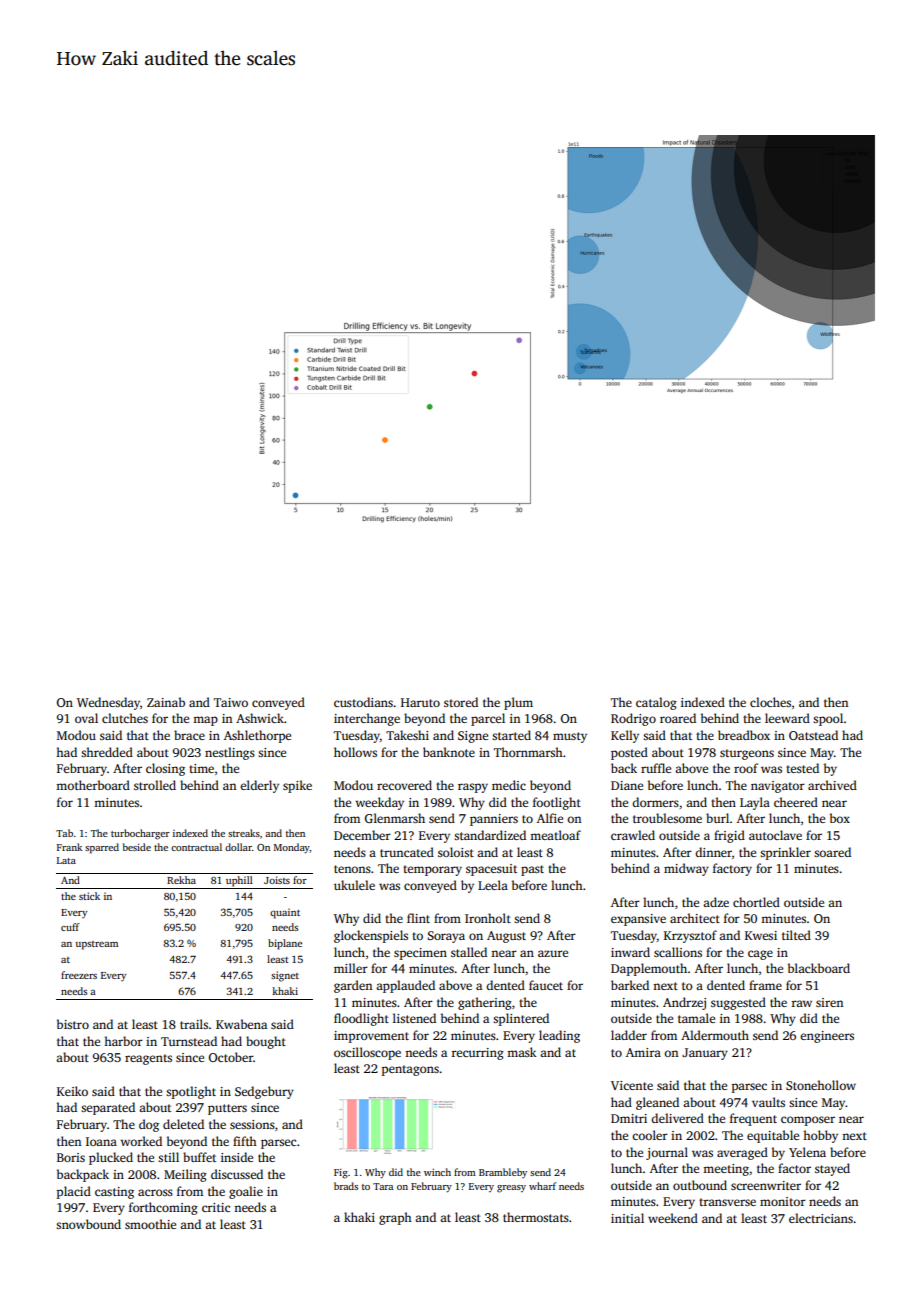 This document has height=1308, width=924. Describe the element at coordinates (166, 702) in the document. I see `Zainab` at that location.
